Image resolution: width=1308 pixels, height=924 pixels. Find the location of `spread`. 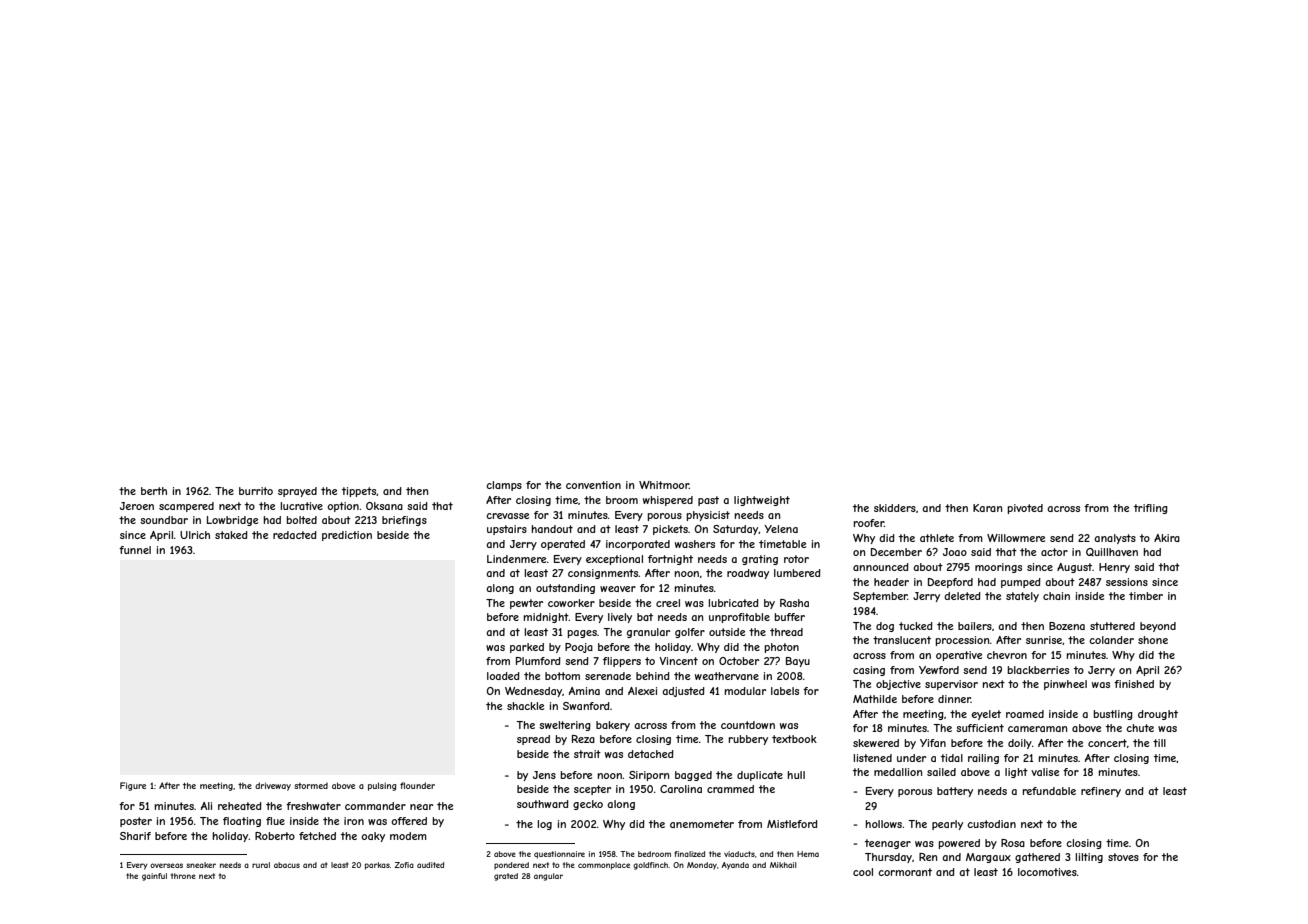

spread is located at coordinates (533, 740).
